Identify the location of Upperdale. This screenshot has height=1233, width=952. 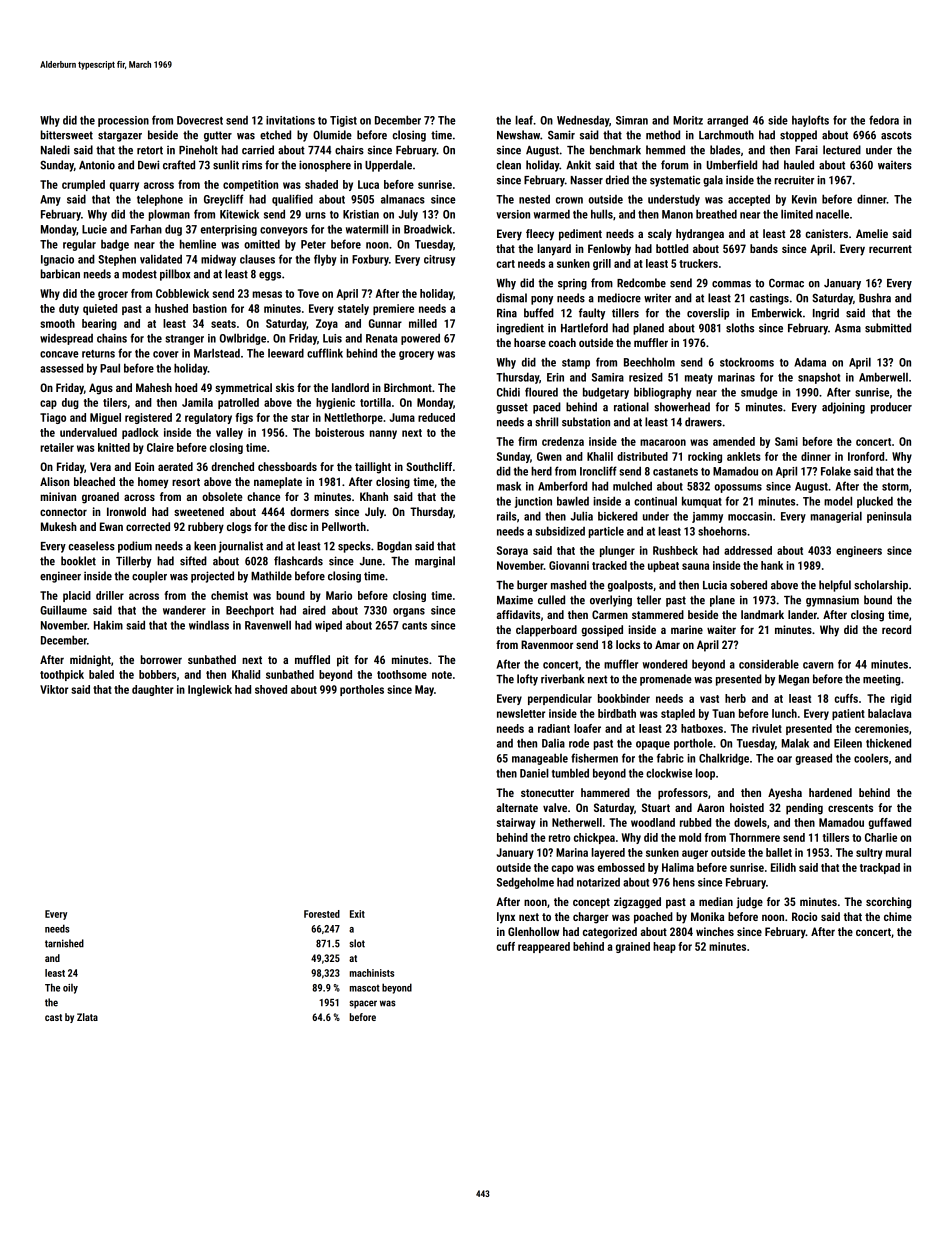
(388, 166).
